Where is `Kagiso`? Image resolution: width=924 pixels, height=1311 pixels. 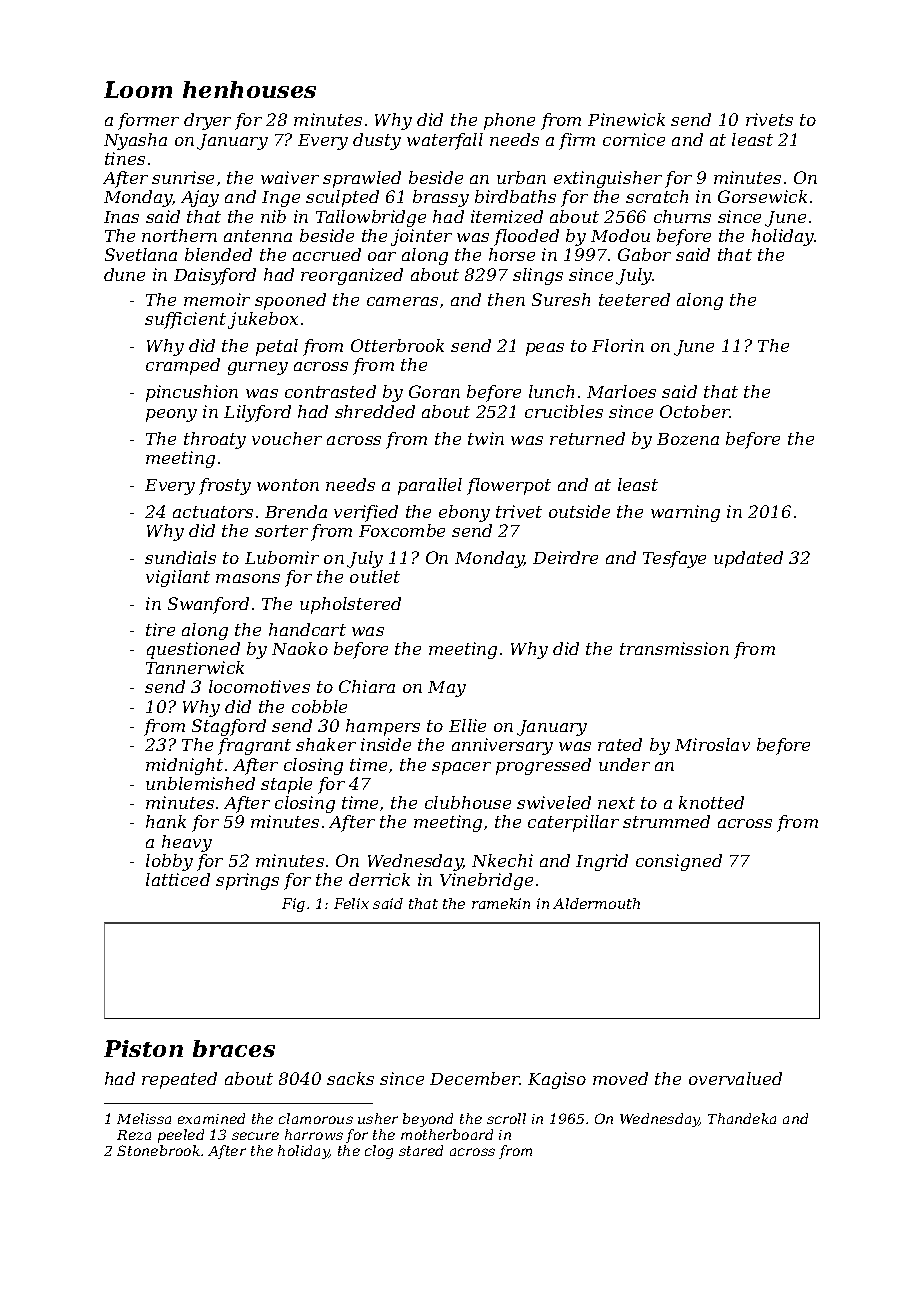 Kagiso is located at coordinates (557, 1080).
